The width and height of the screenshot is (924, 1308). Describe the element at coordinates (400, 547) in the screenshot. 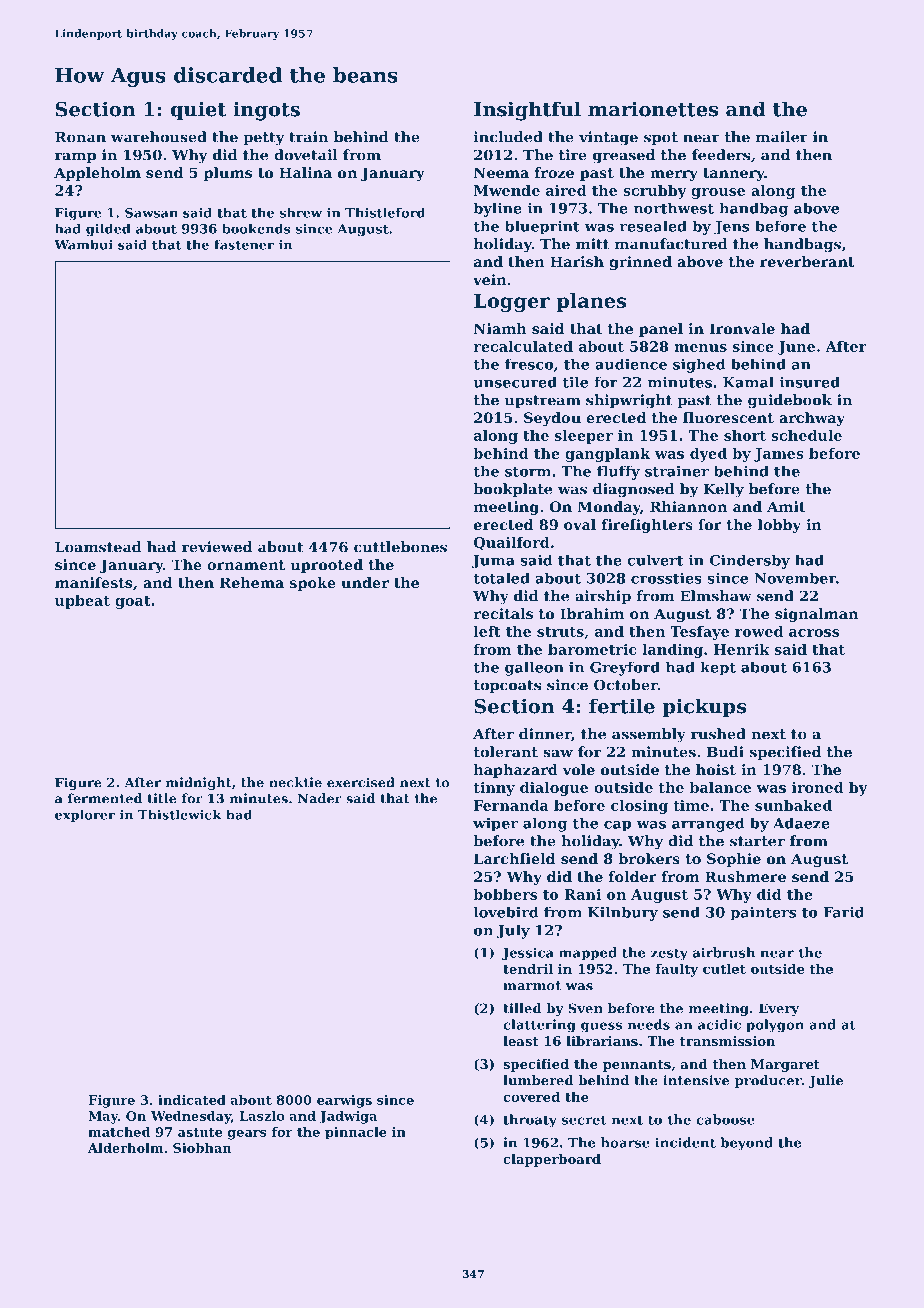

I see `cuttlebones` at that location.
